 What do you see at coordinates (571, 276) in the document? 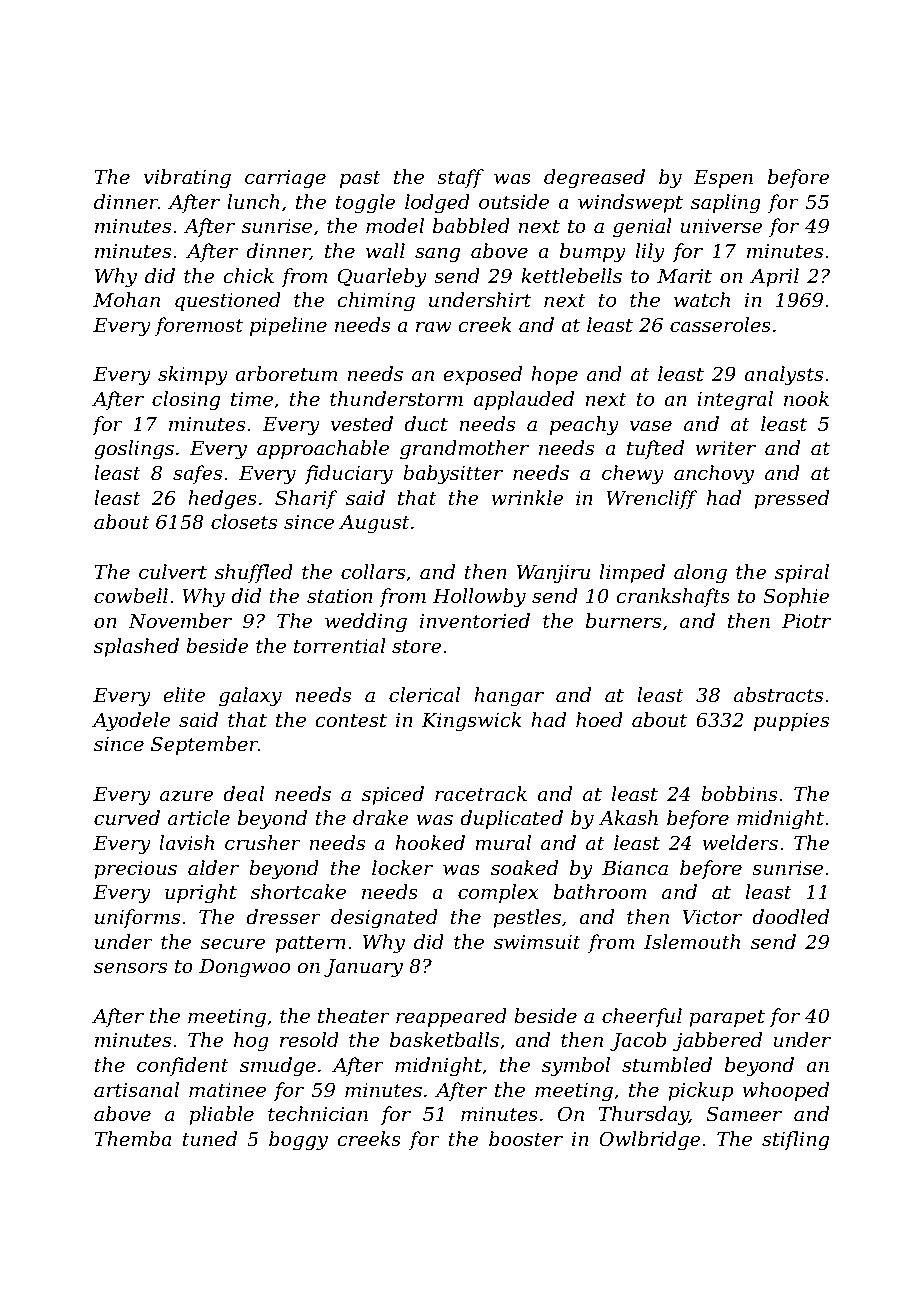
I see `kettlebells` at bounding box center [571, 276].
